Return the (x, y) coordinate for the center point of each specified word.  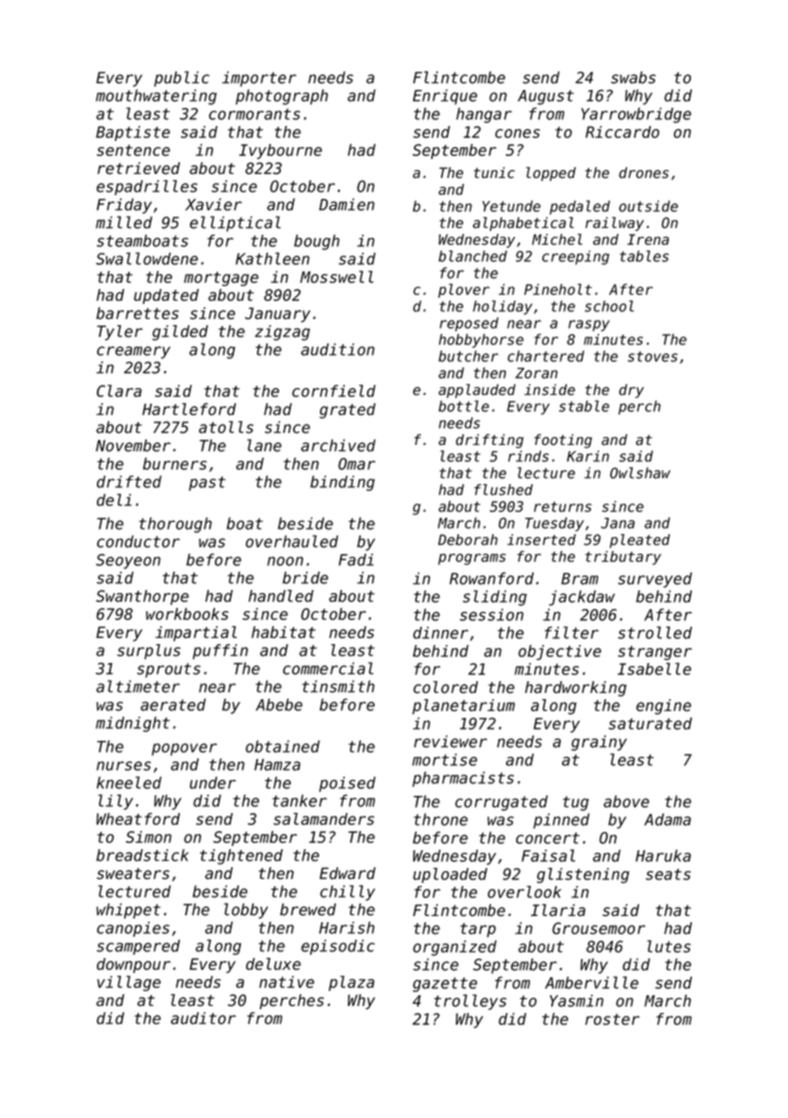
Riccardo (622, 132)
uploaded (450, 875)
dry (631, 391)
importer (259, 79)
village (129, 983)
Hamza (277, 765)
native (286, 982)
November (133, 445)
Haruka (663, 855)
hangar (484, 115)
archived (338, 445)
